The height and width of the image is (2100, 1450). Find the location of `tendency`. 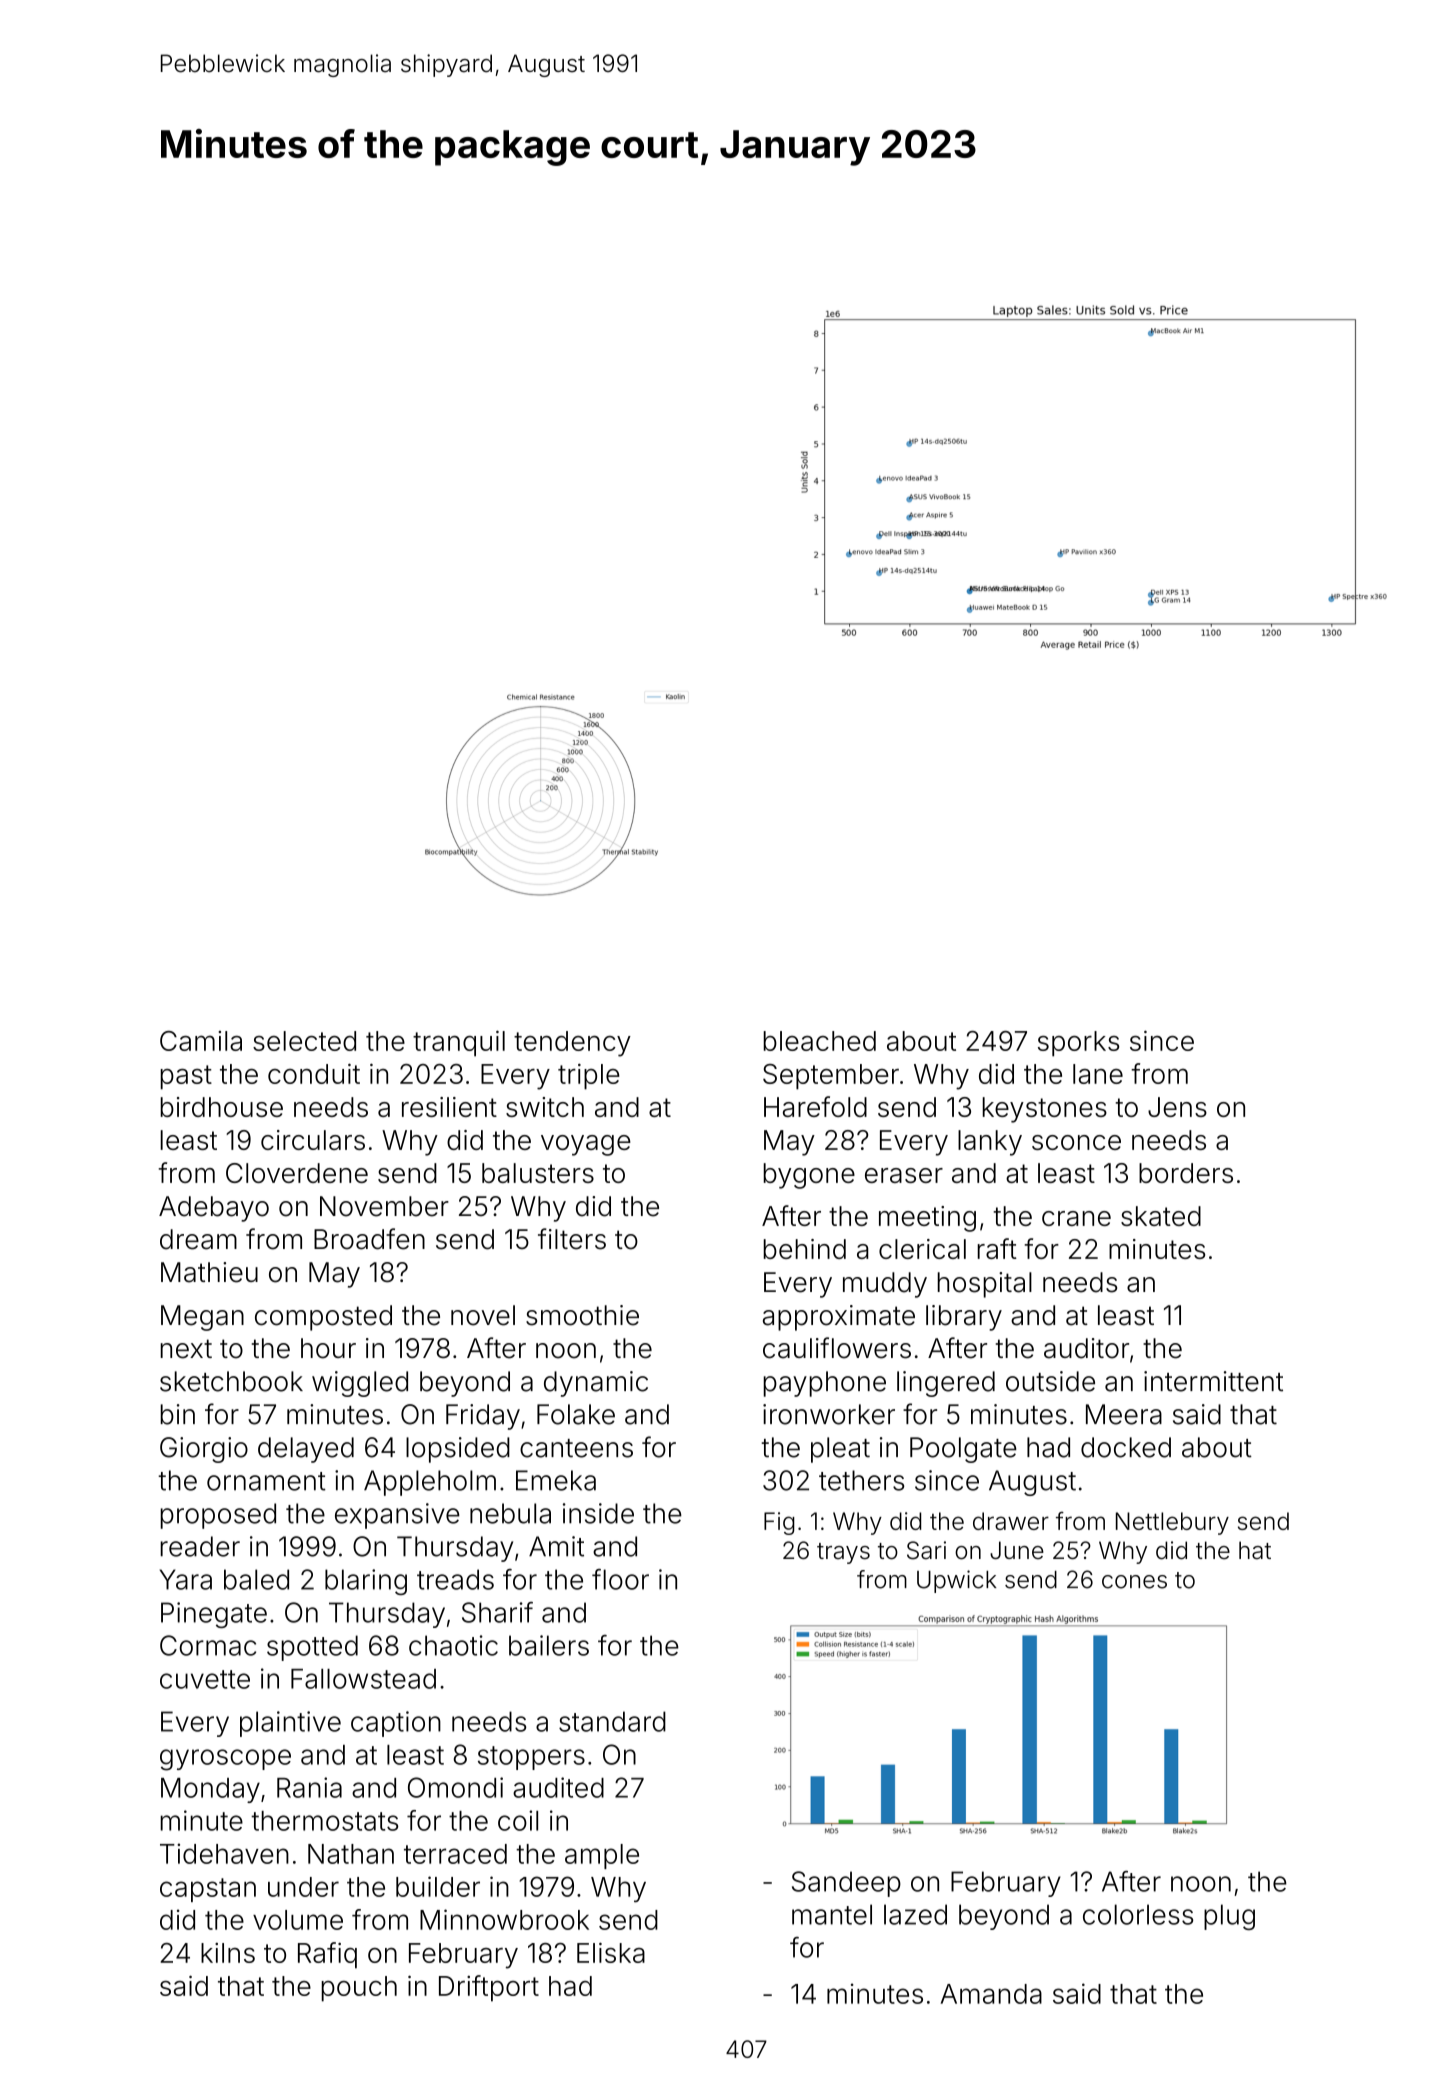

tendency is located at coordinates (572, 1044).
